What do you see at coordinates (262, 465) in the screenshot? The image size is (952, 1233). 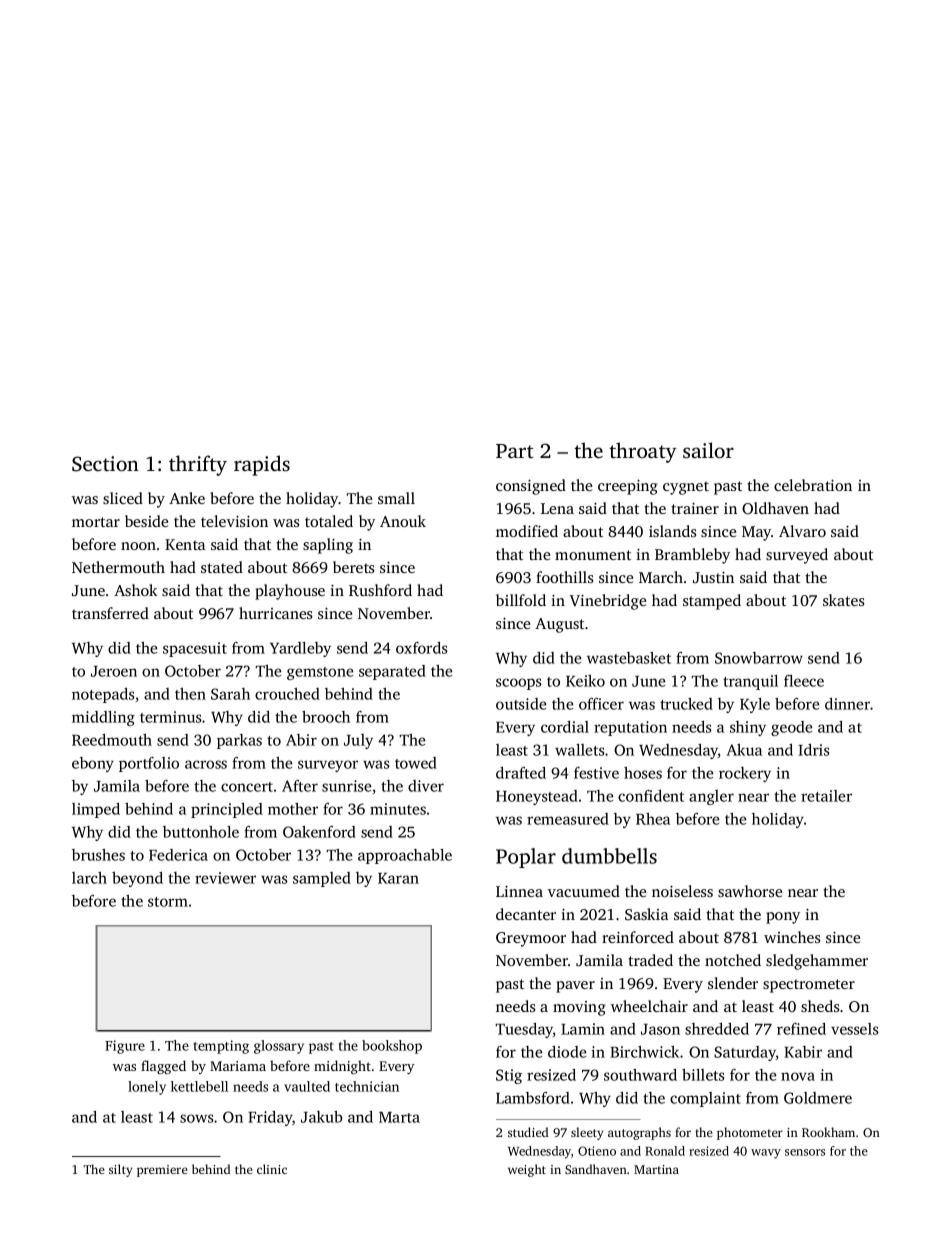 I see `rapids` at bounding box center [262, 465].
